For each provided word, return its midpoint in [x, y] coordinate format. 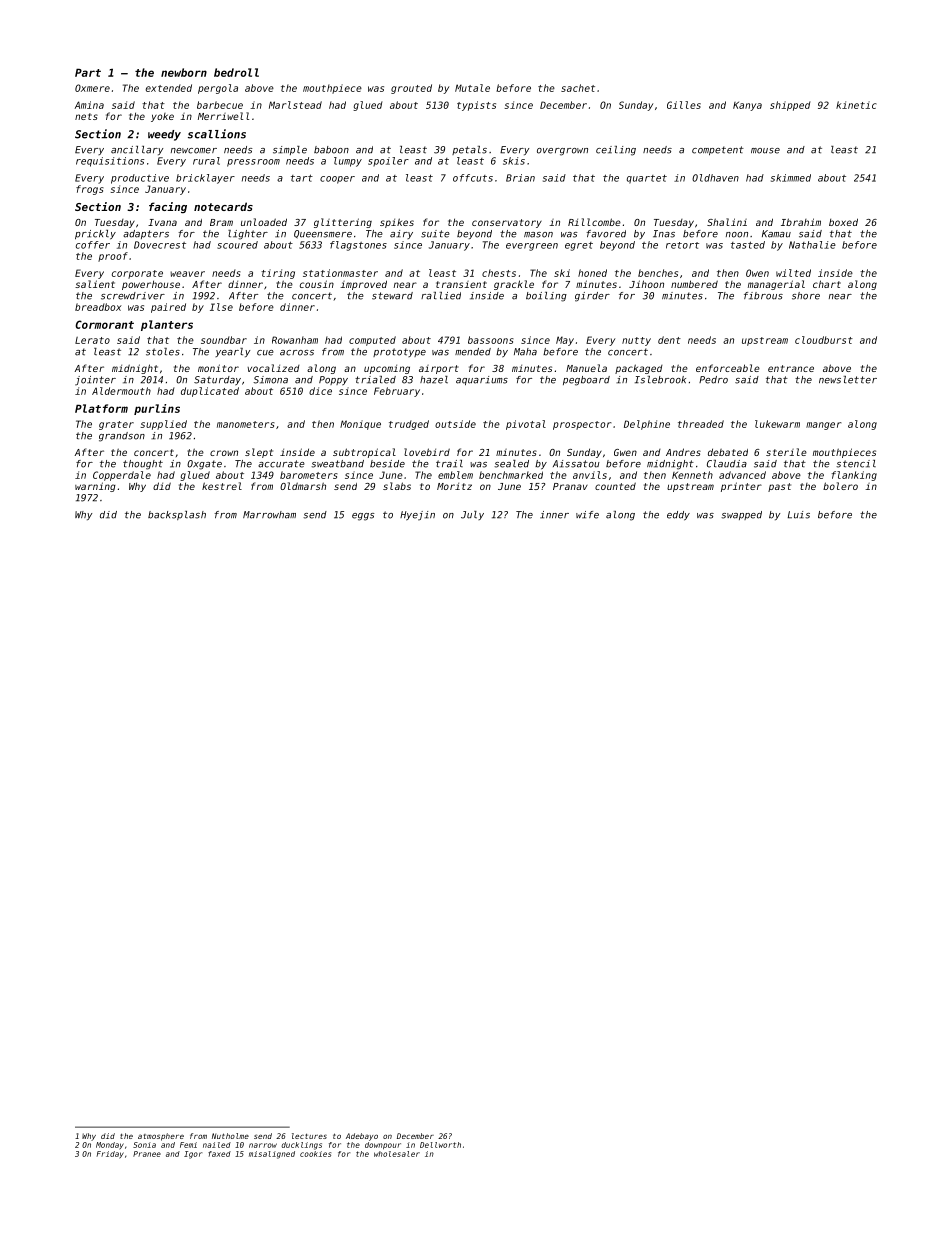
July [472, 515]
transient [461, 284]
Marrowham [269, 515]
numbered [694, 284]
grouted [411, 89]
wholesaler [397, 1154]
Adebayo [362, 1137]
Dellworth [440, 1145]
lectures [309, 1136]
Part [88, 72]
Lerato [92, 340]
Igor [193, 1155]
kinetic [856, 105]
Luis [799, 515]
